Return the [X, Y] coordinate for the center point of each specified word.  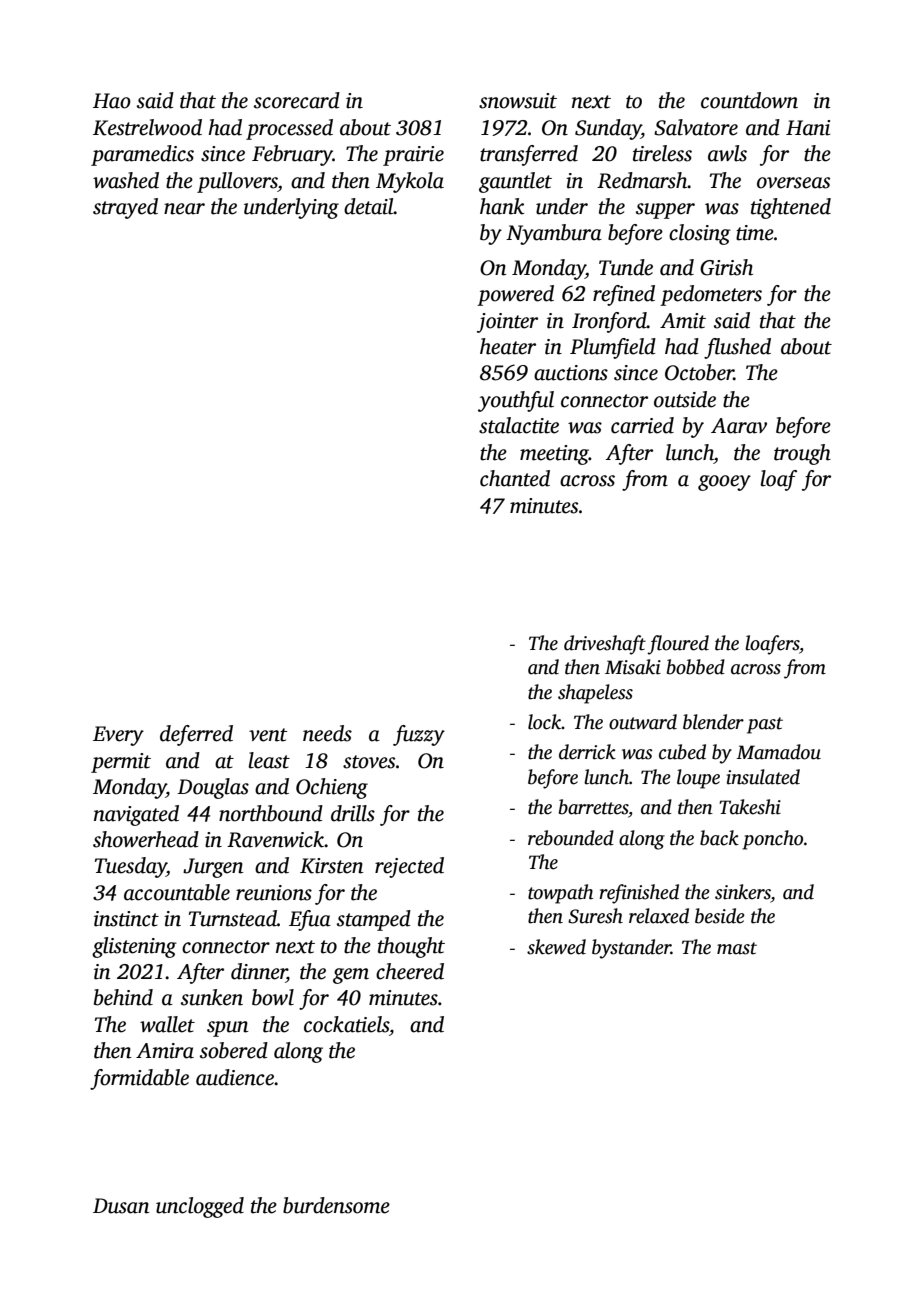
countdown [749, 100]
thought [411, 947]
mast [737, 948]
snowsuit [518, 101]
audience [235, 1077]
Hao [112, 101]
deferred [196, 735]
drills [353, 813]
